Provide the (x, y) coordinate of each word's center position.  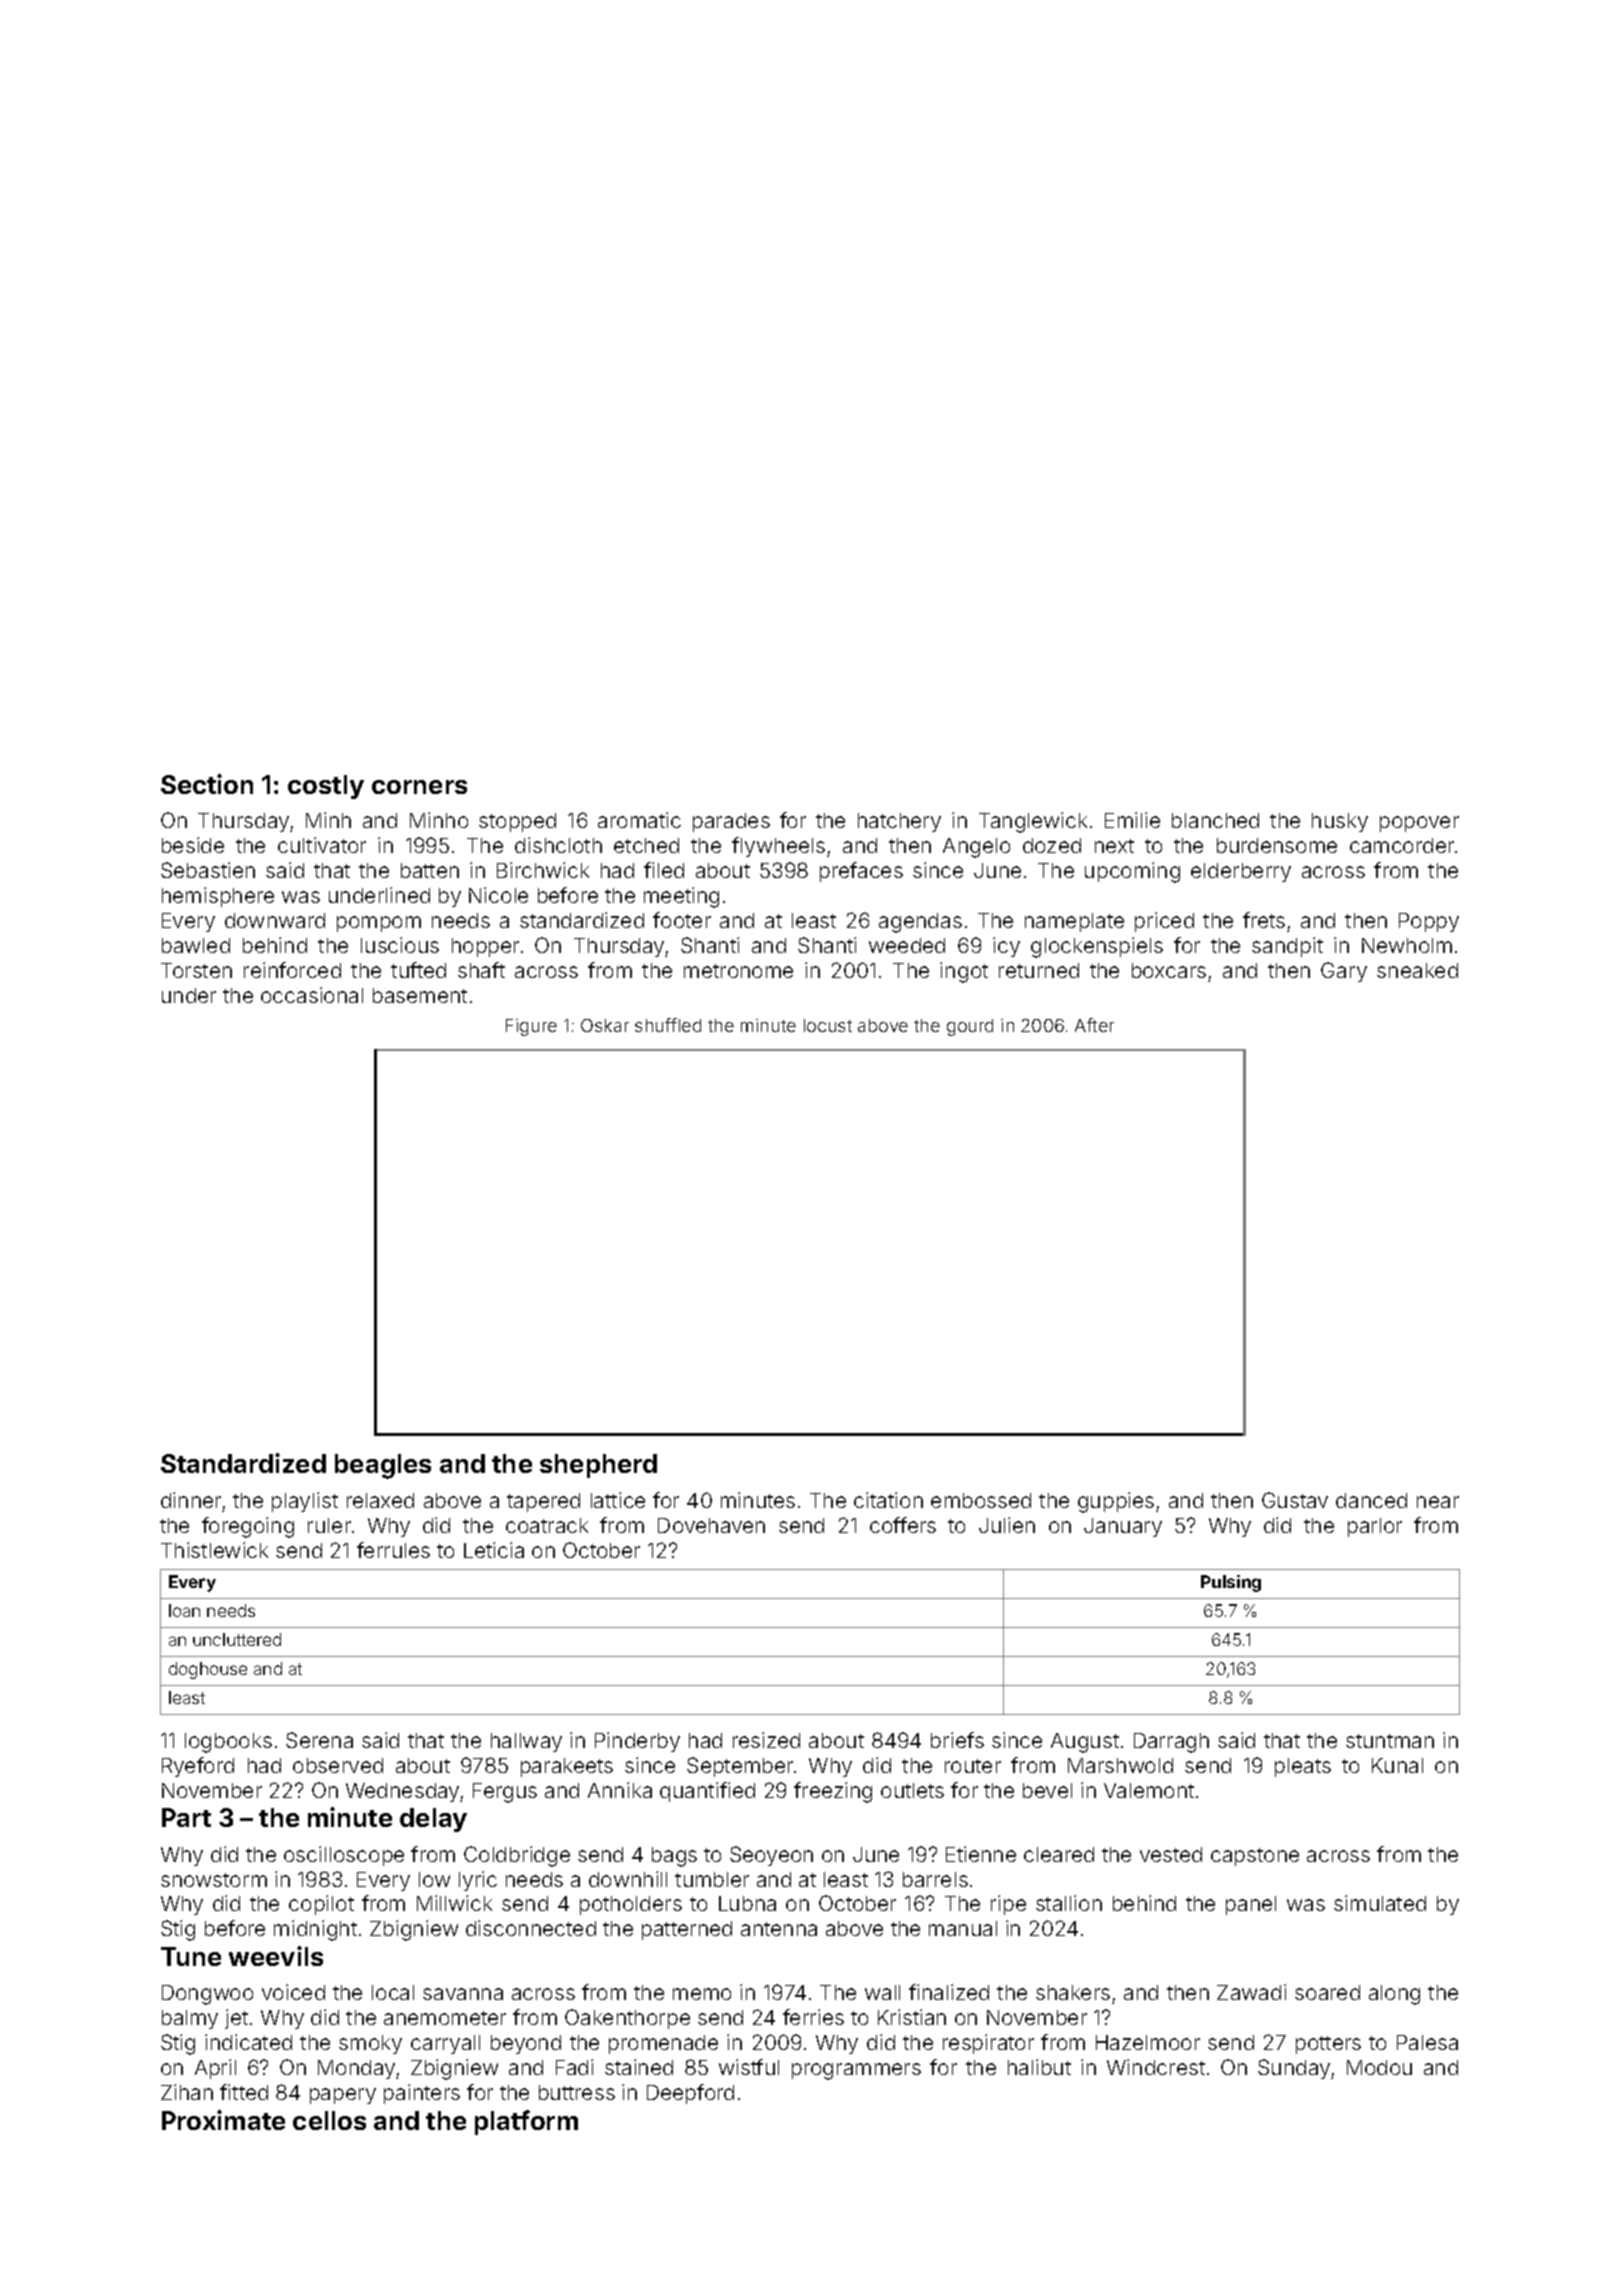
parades (731, 822)
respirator (988, 2044)
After (1094, 1025)
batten (430, 870)
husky (1340, 822)
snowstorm (214, 1880)
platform (526, 2122)
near (1438, 1502)
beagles (383, 1466)
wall (882, 1992)
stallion (1069, 1903)
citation (888, 1500)
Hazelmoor (1148, 2042)
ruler (329, 1525)
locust (828, 1025)
